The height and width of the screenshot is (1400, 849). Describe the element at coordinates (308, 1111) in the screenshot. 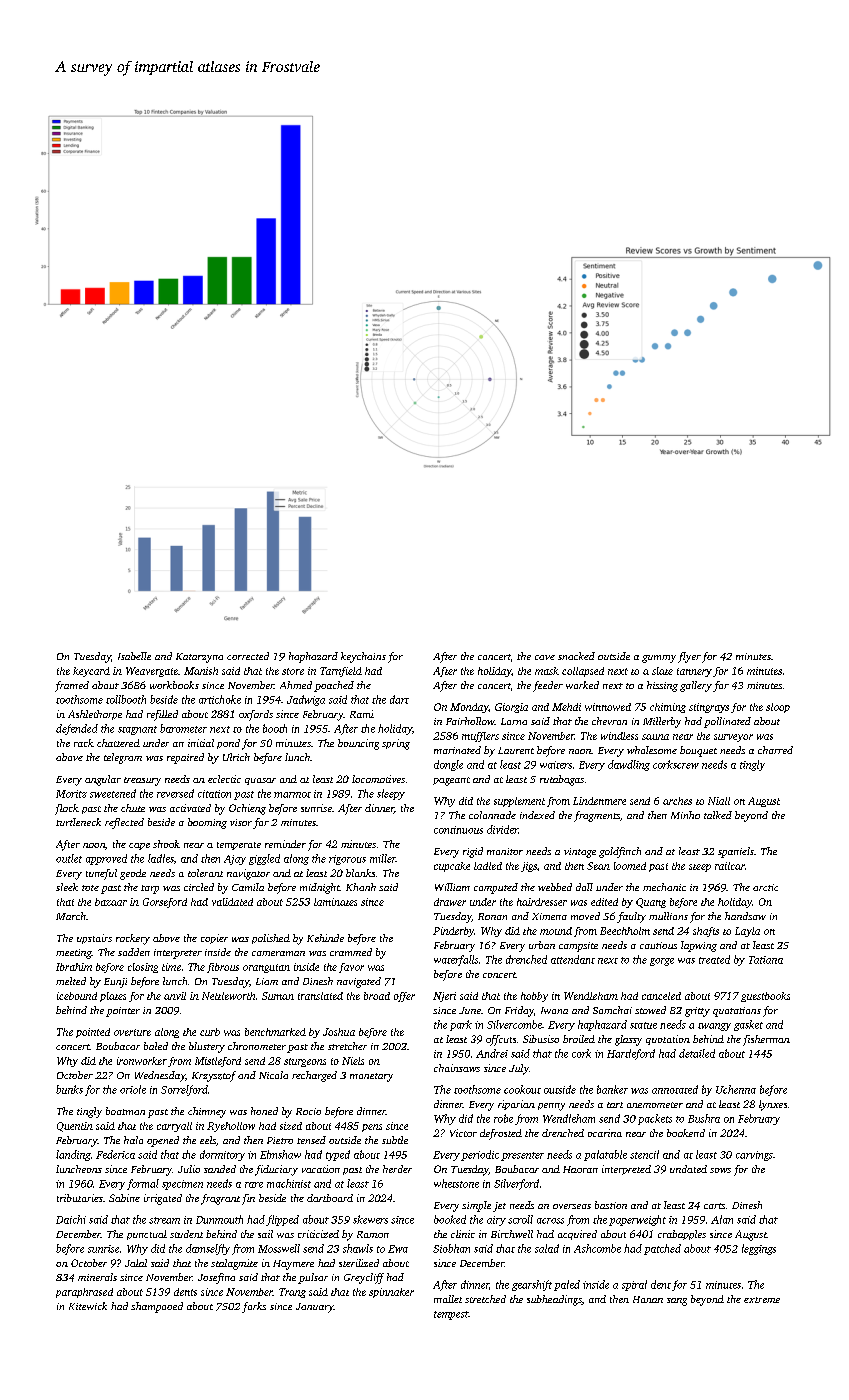

I see `Rocio` at that location.
